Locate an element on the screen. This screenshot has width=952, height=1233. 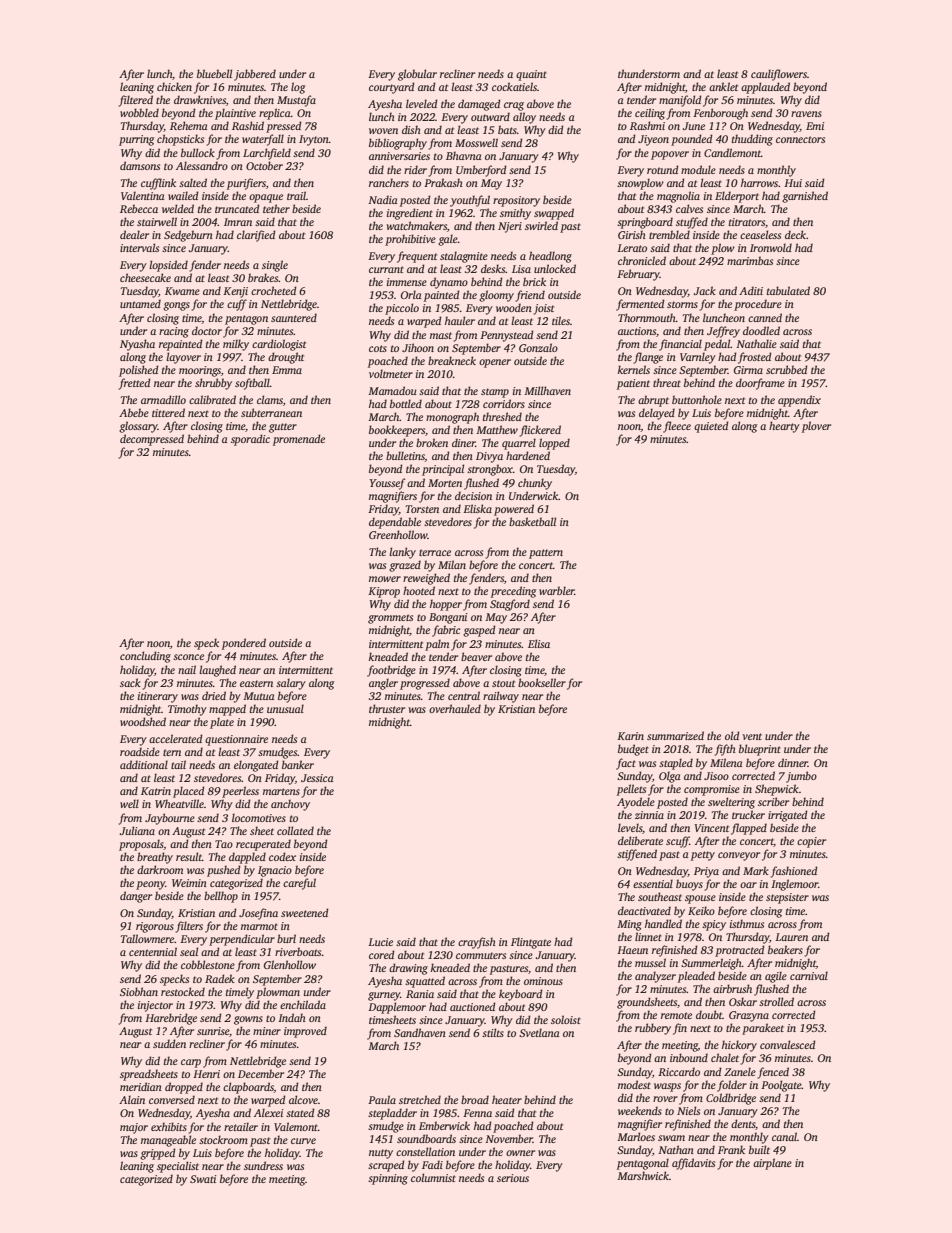
financial is located at coordinates (680, 345).
